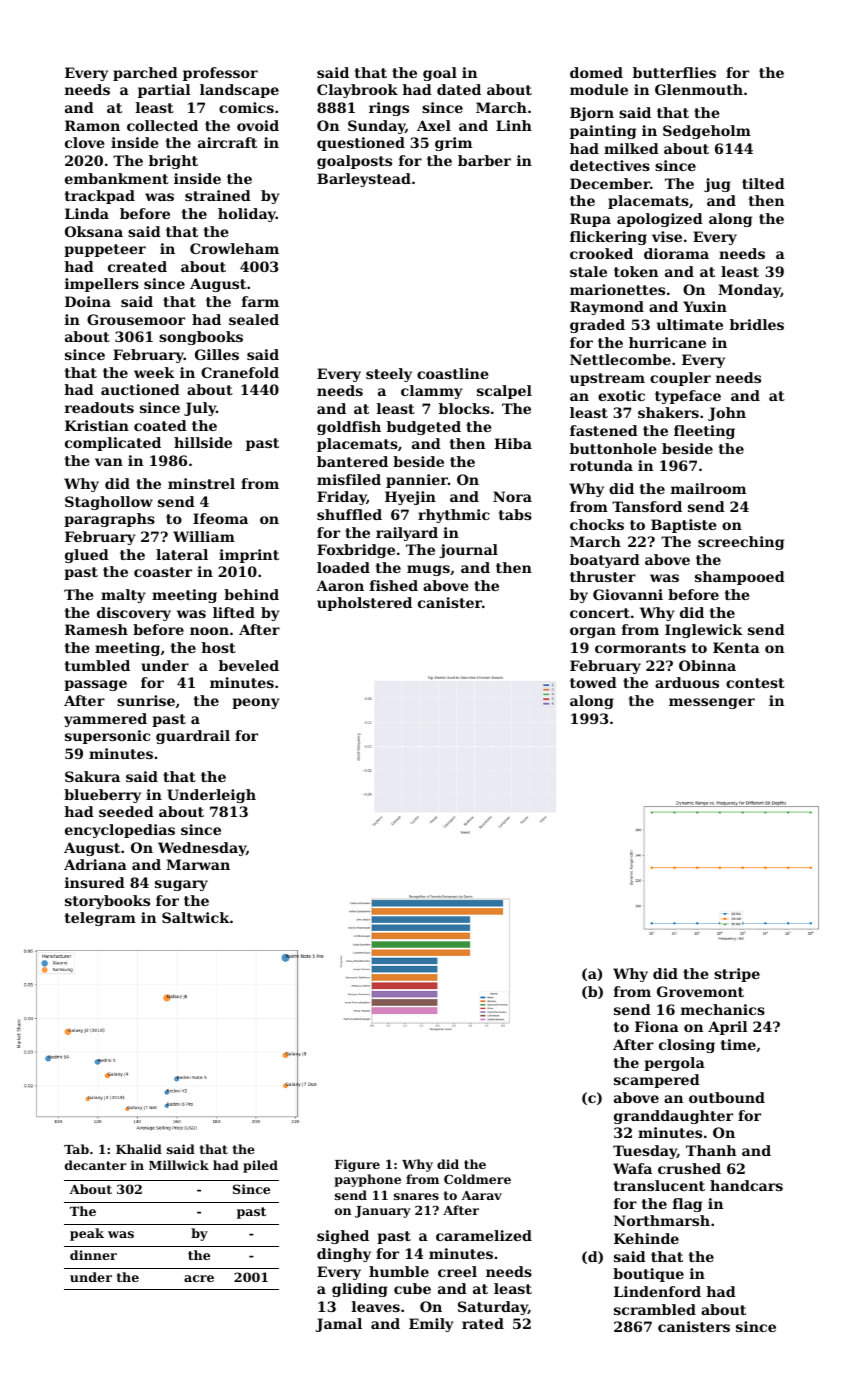 Image resolution: width=849 pixels, height=1400 pixels. I want to click on decanter, so click(95, 1165).
